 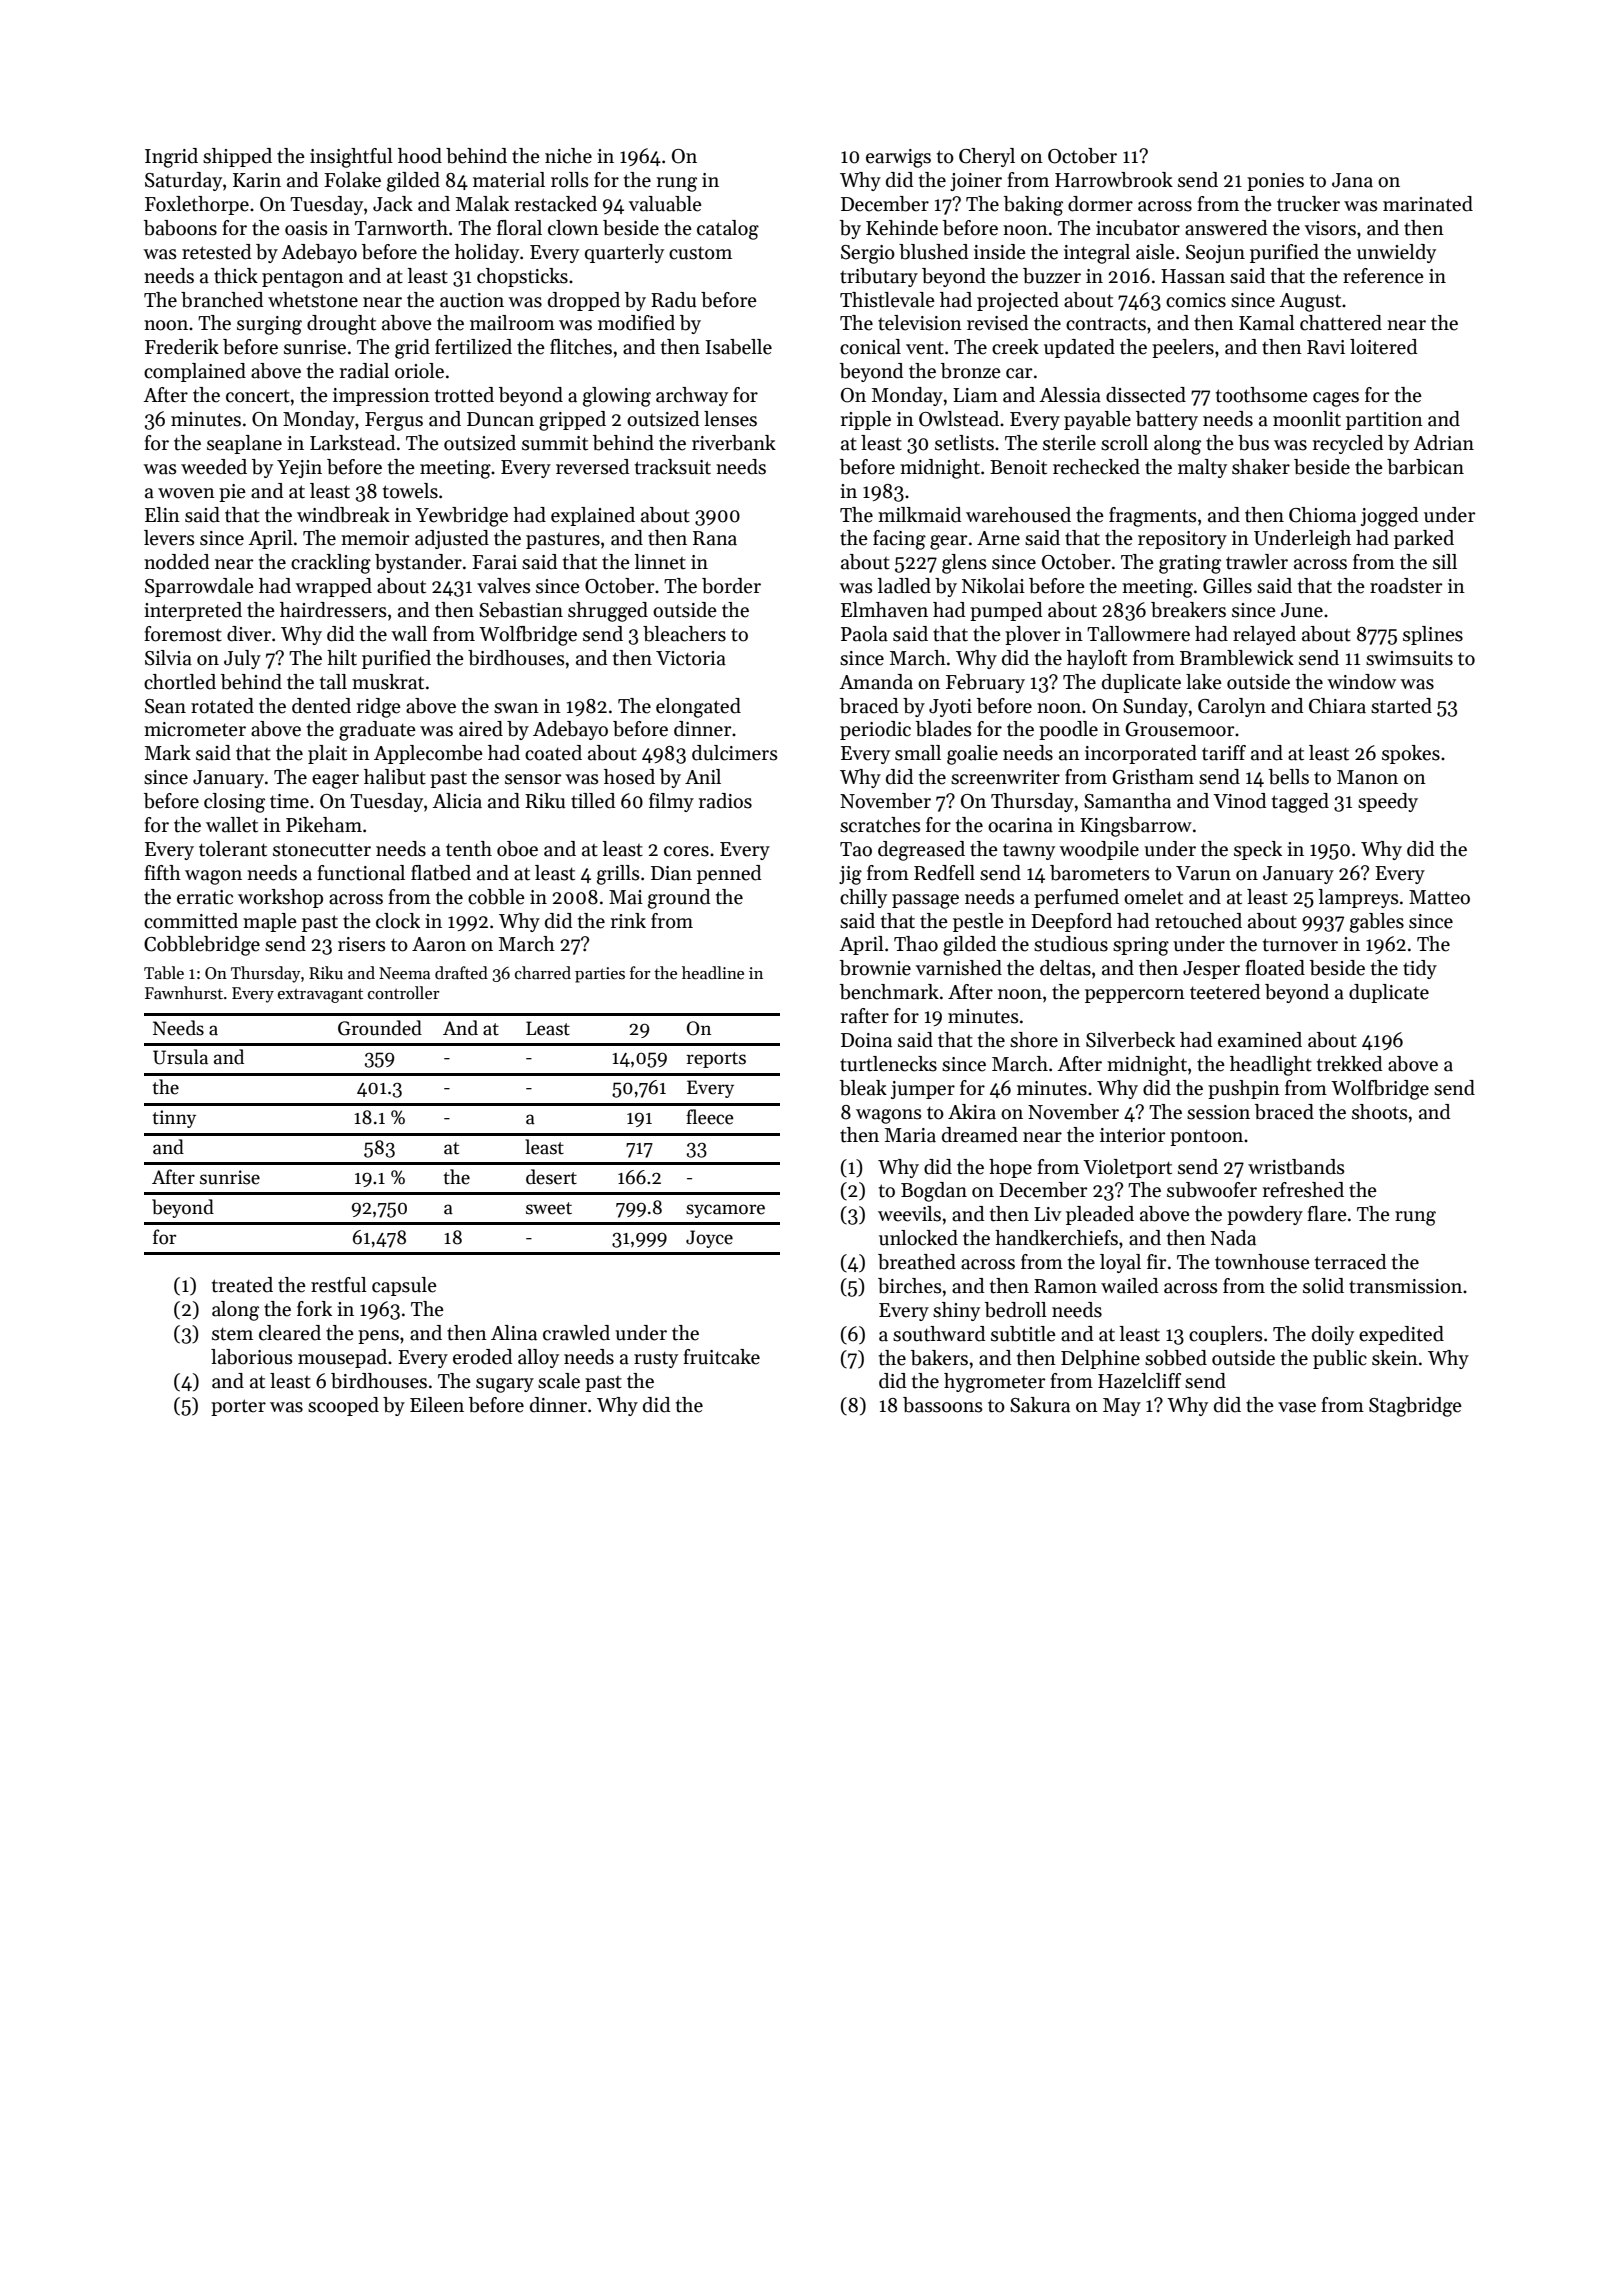 I want to click on speedy, so click(x=1388, y=802).
